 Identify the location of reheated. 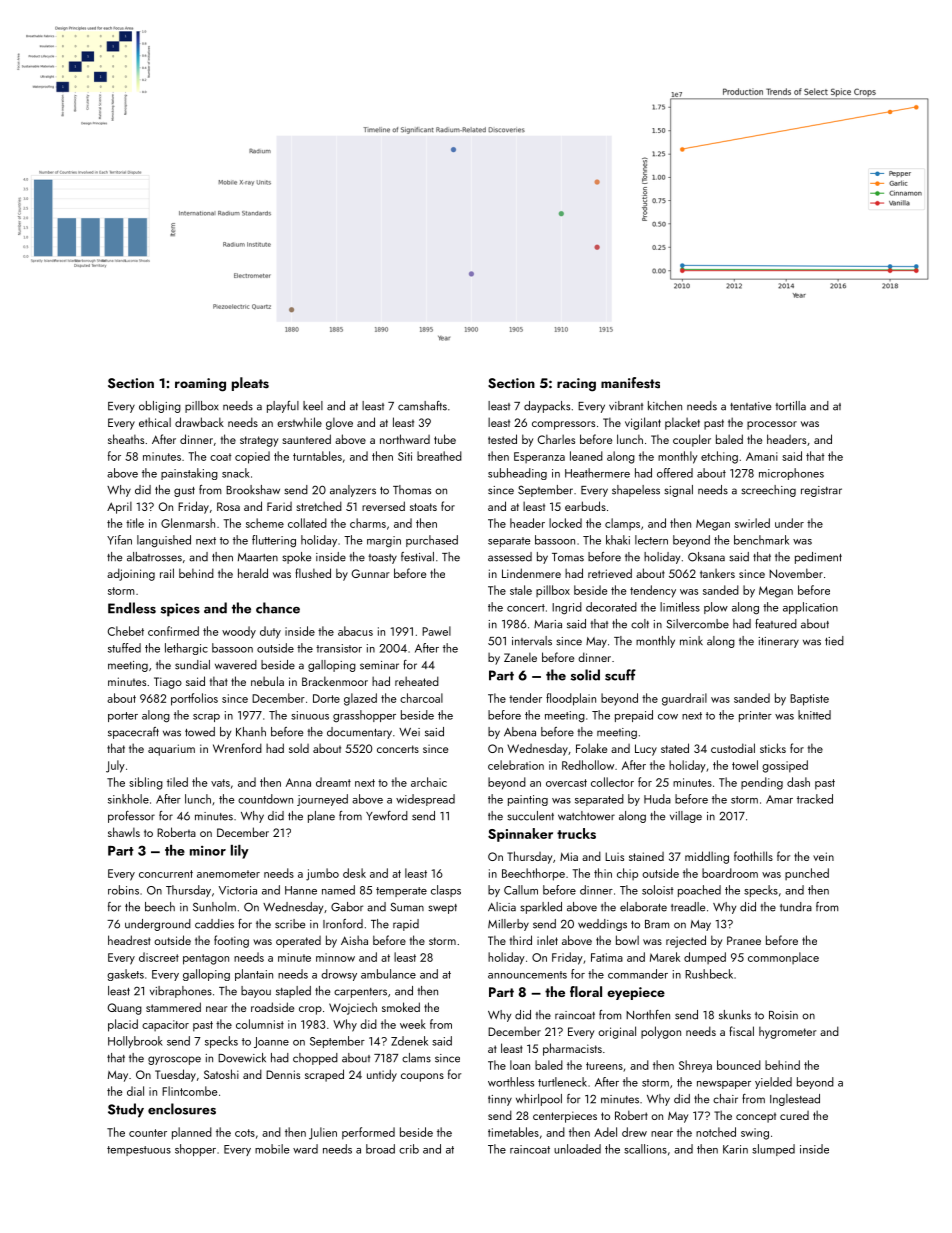
(417, 681).
